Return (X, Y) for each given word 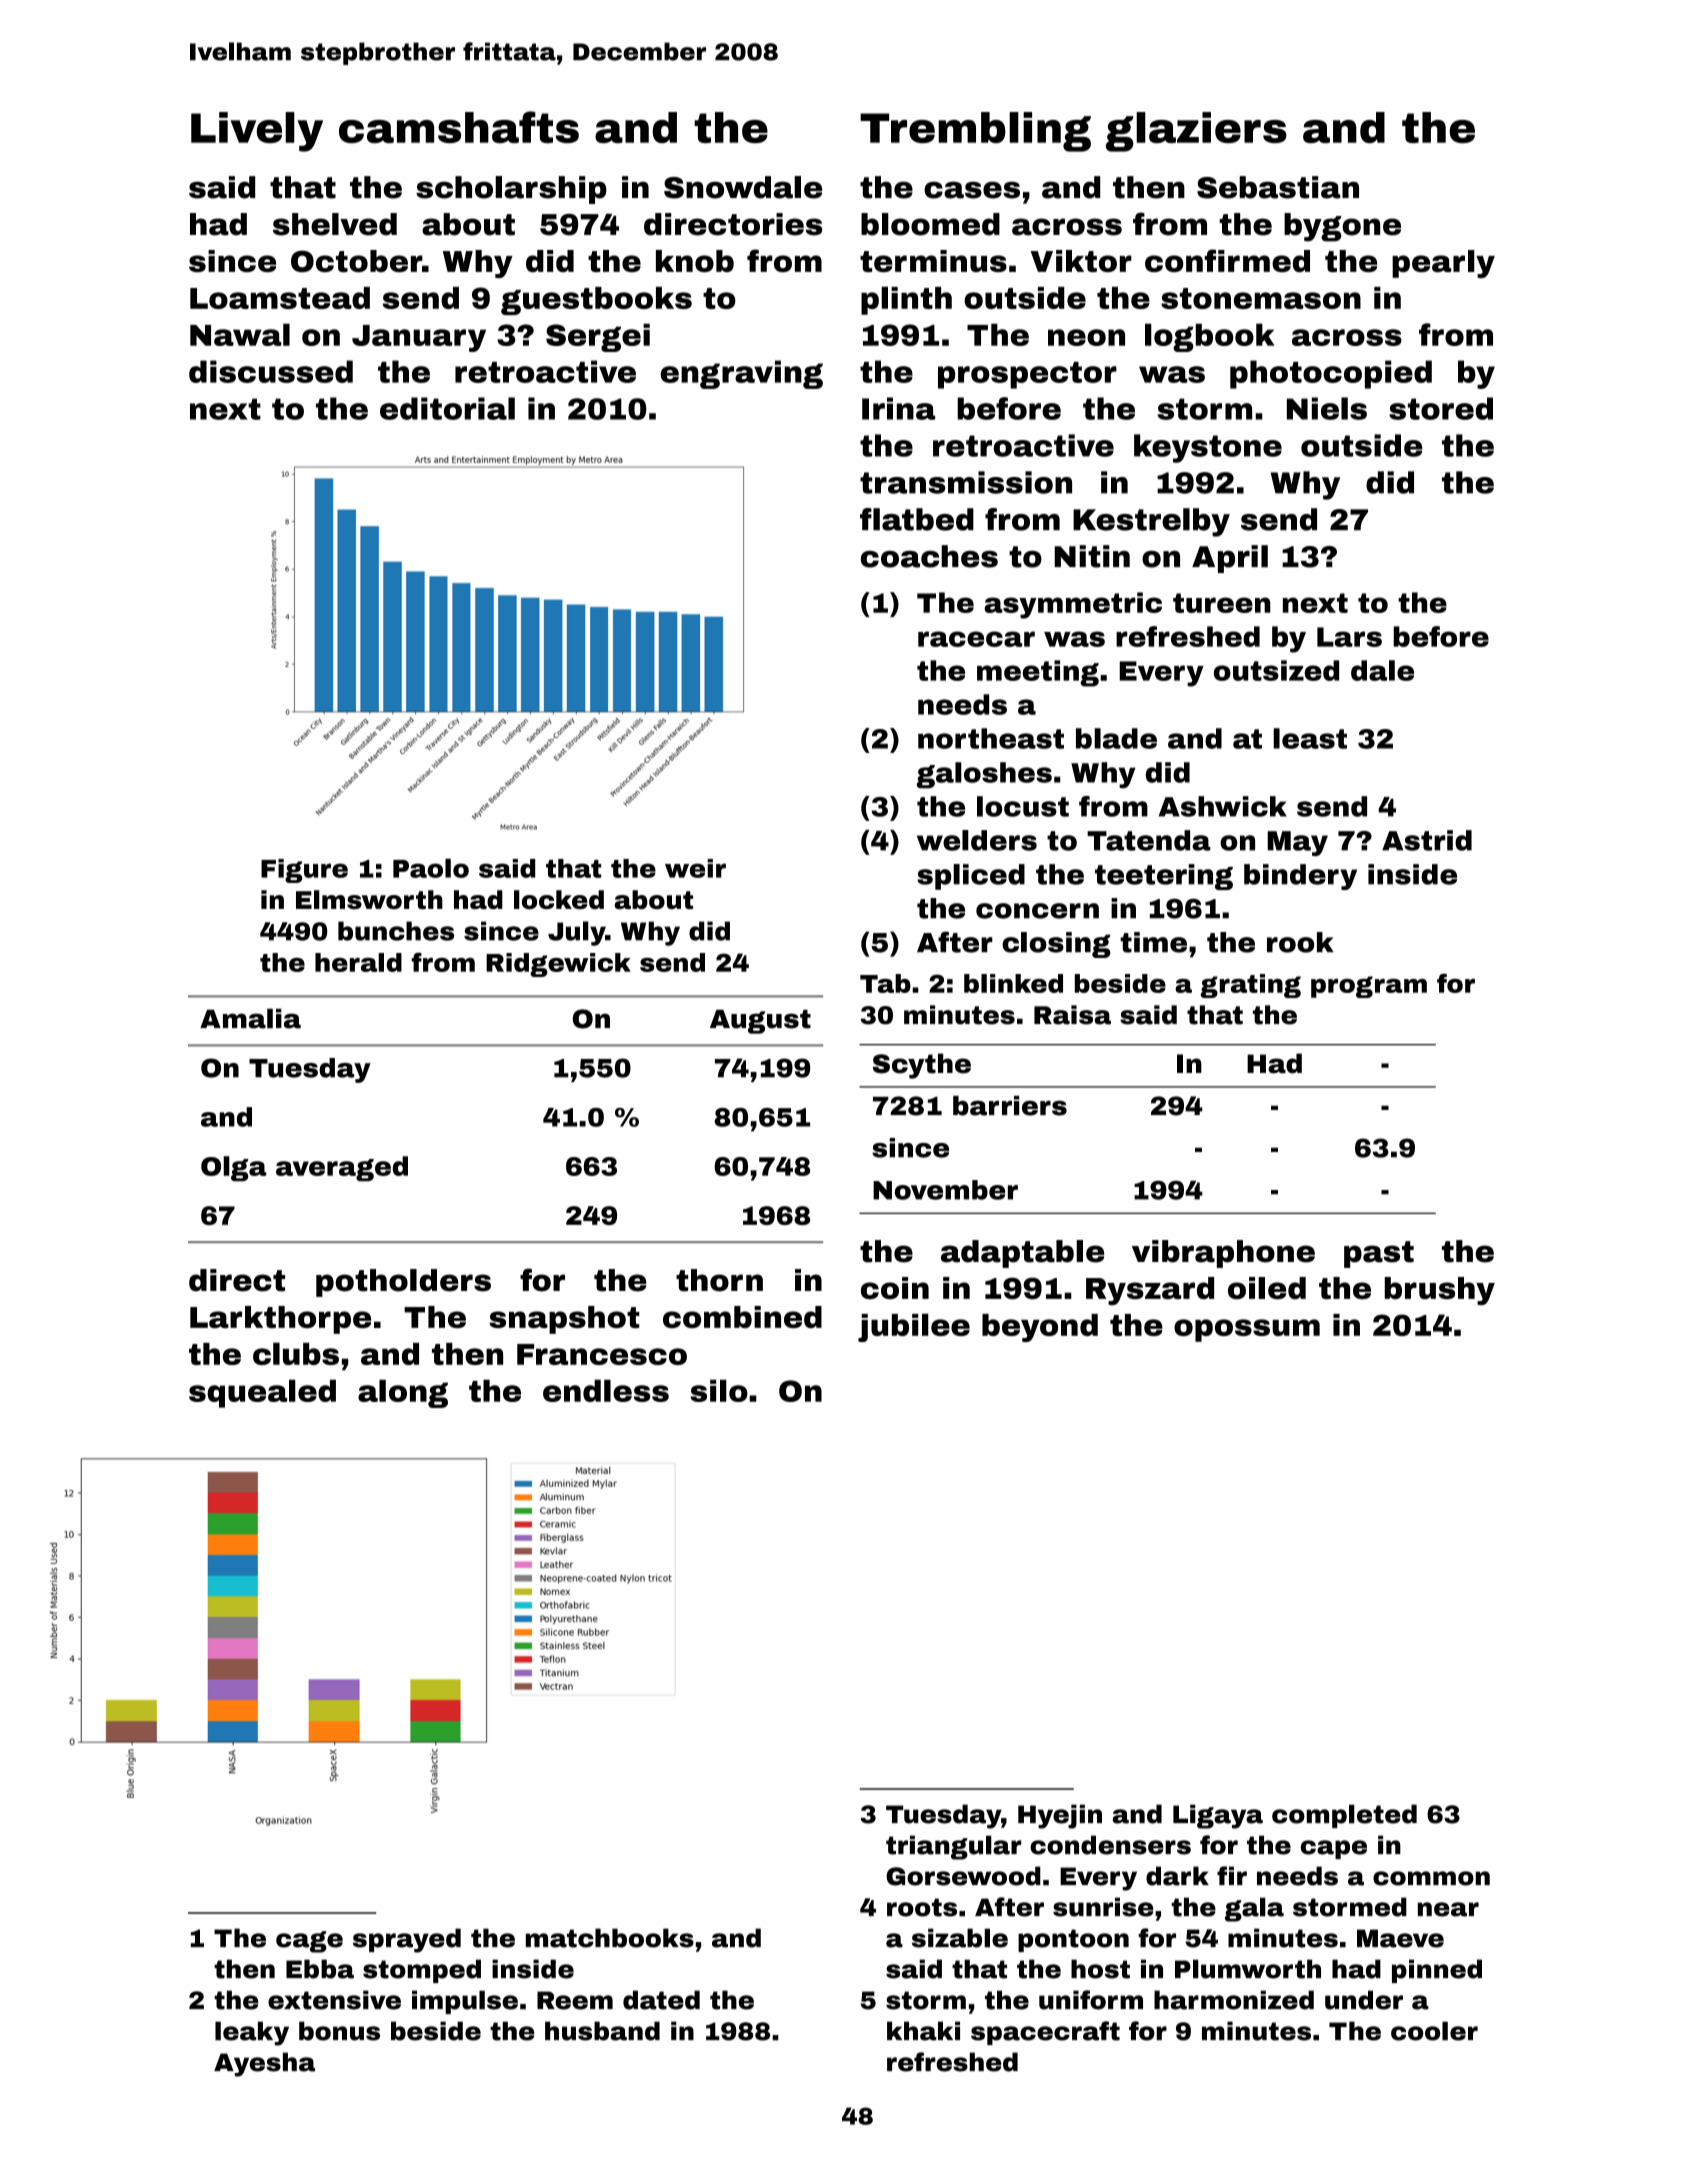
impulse (465, 2002)
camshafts (459, 127)
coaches (929, 556)
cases (972, 190)
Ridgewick (558, 965)
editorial (447, 408)
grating (1251, 986)
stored (1441, 408)
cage (309, 1942)
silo (719, 1390)
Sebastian (1278, 187)
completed (1344, 1816)
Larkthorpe (280, 1320)
